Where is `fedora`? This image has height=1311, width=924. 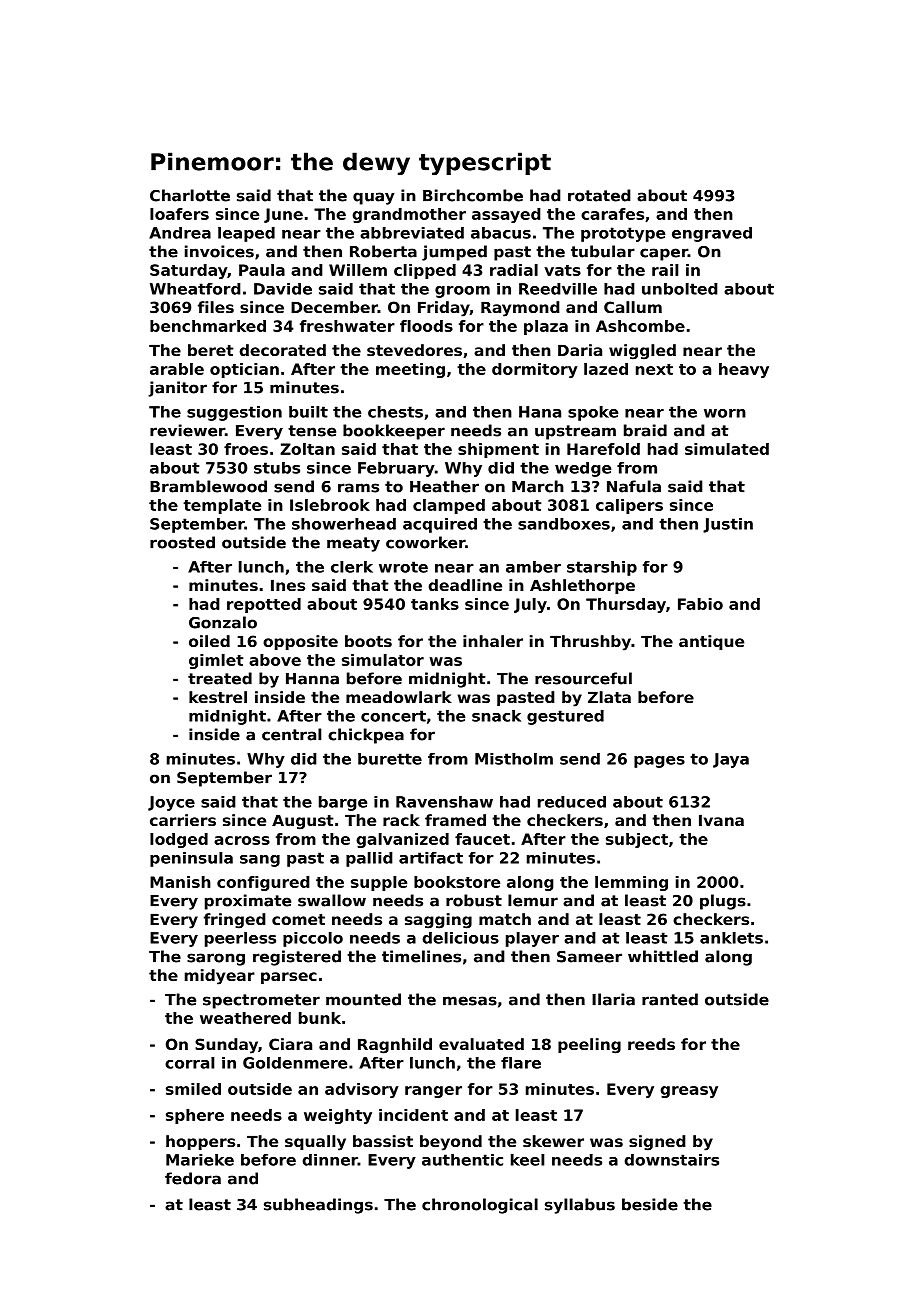
fedora is located at coordinates (193, 1178).
